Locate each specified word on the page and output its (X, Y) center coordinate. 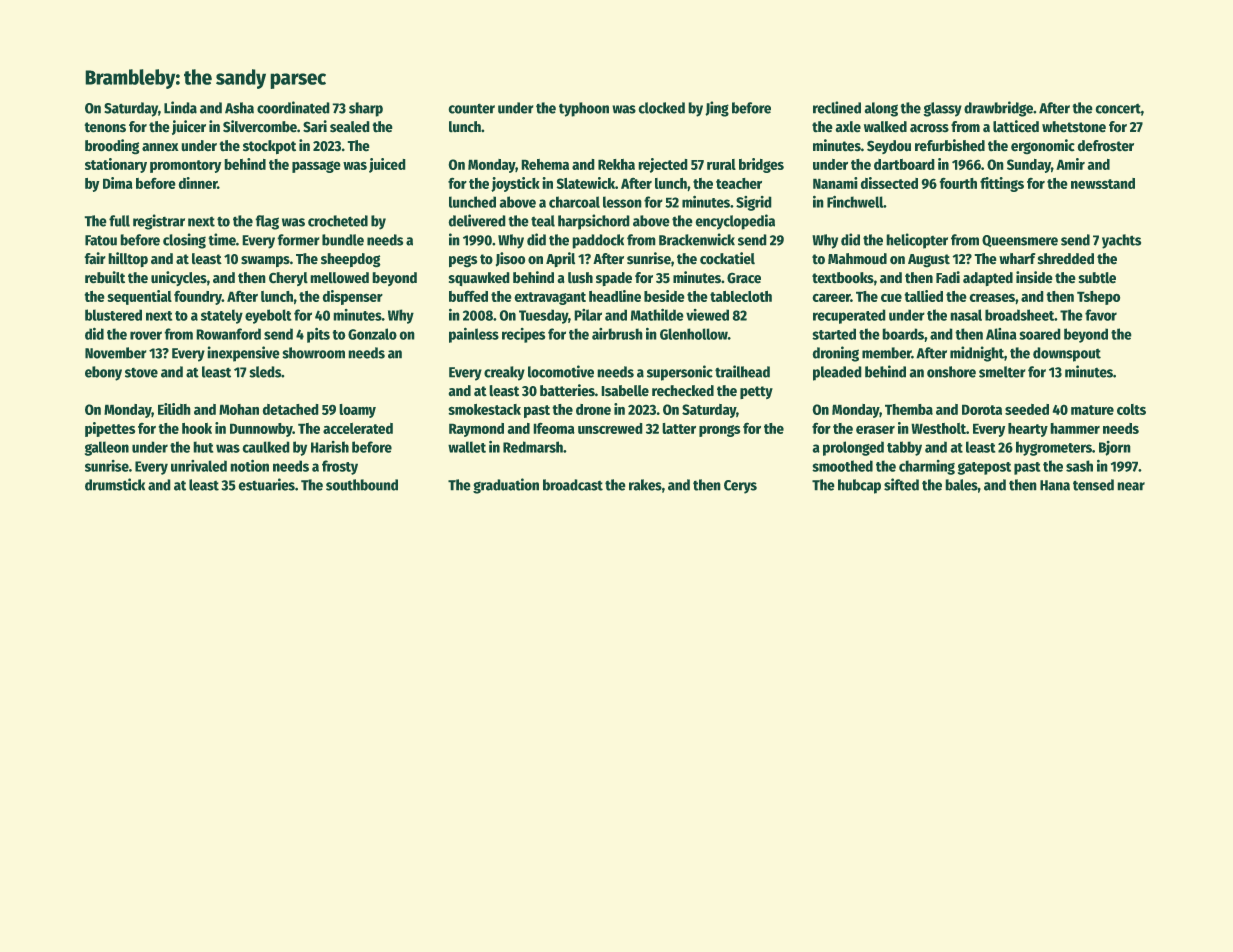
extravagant (550, 298)
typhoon (584, 109)
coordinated (293, 107)
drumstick (115, 484)
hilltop (128, 259)
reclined (837, 107)
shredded (1066, 258)
